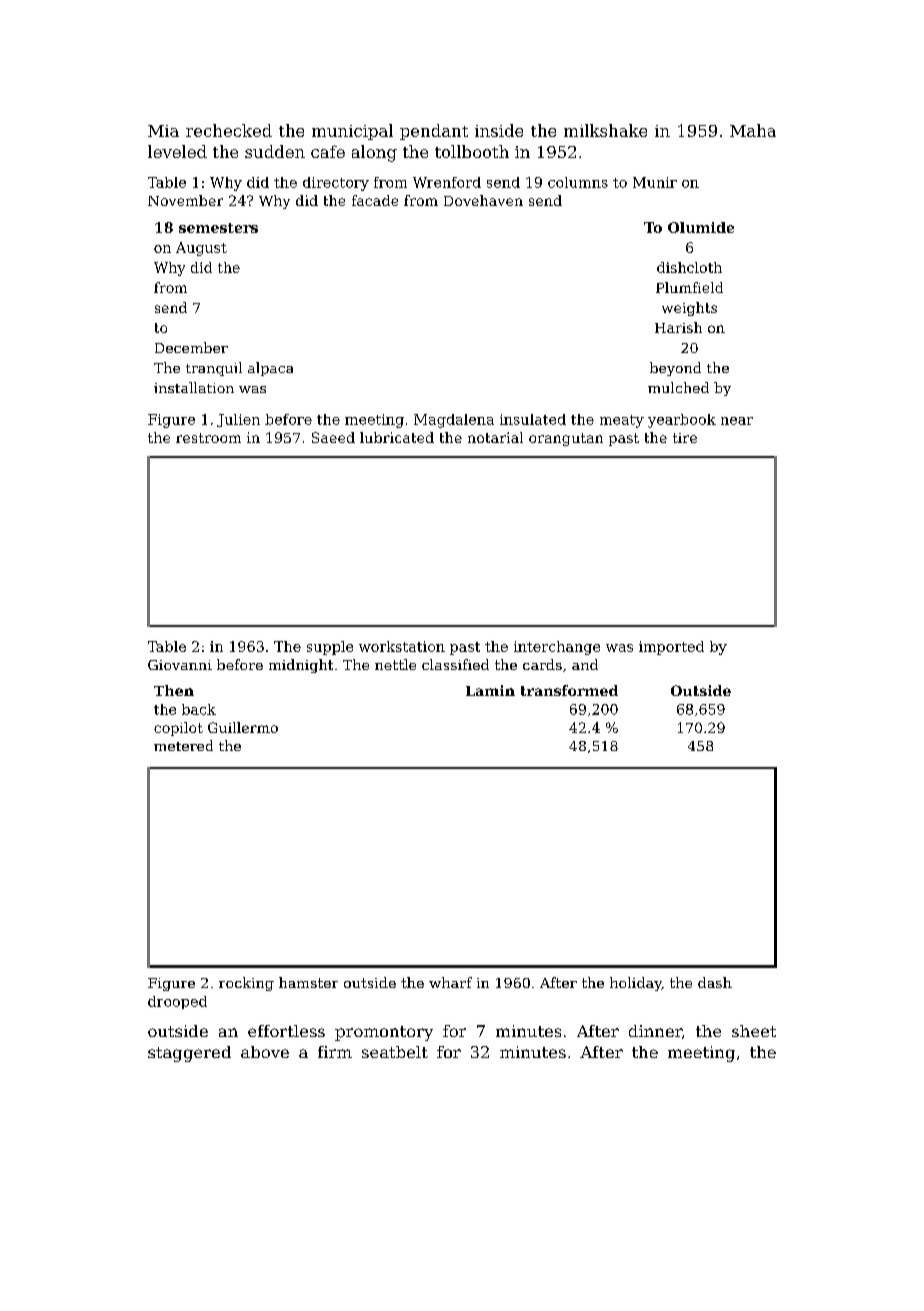  Describe the element at coordinates (715, 982) in the screenshot. I see `dash` at that location.
